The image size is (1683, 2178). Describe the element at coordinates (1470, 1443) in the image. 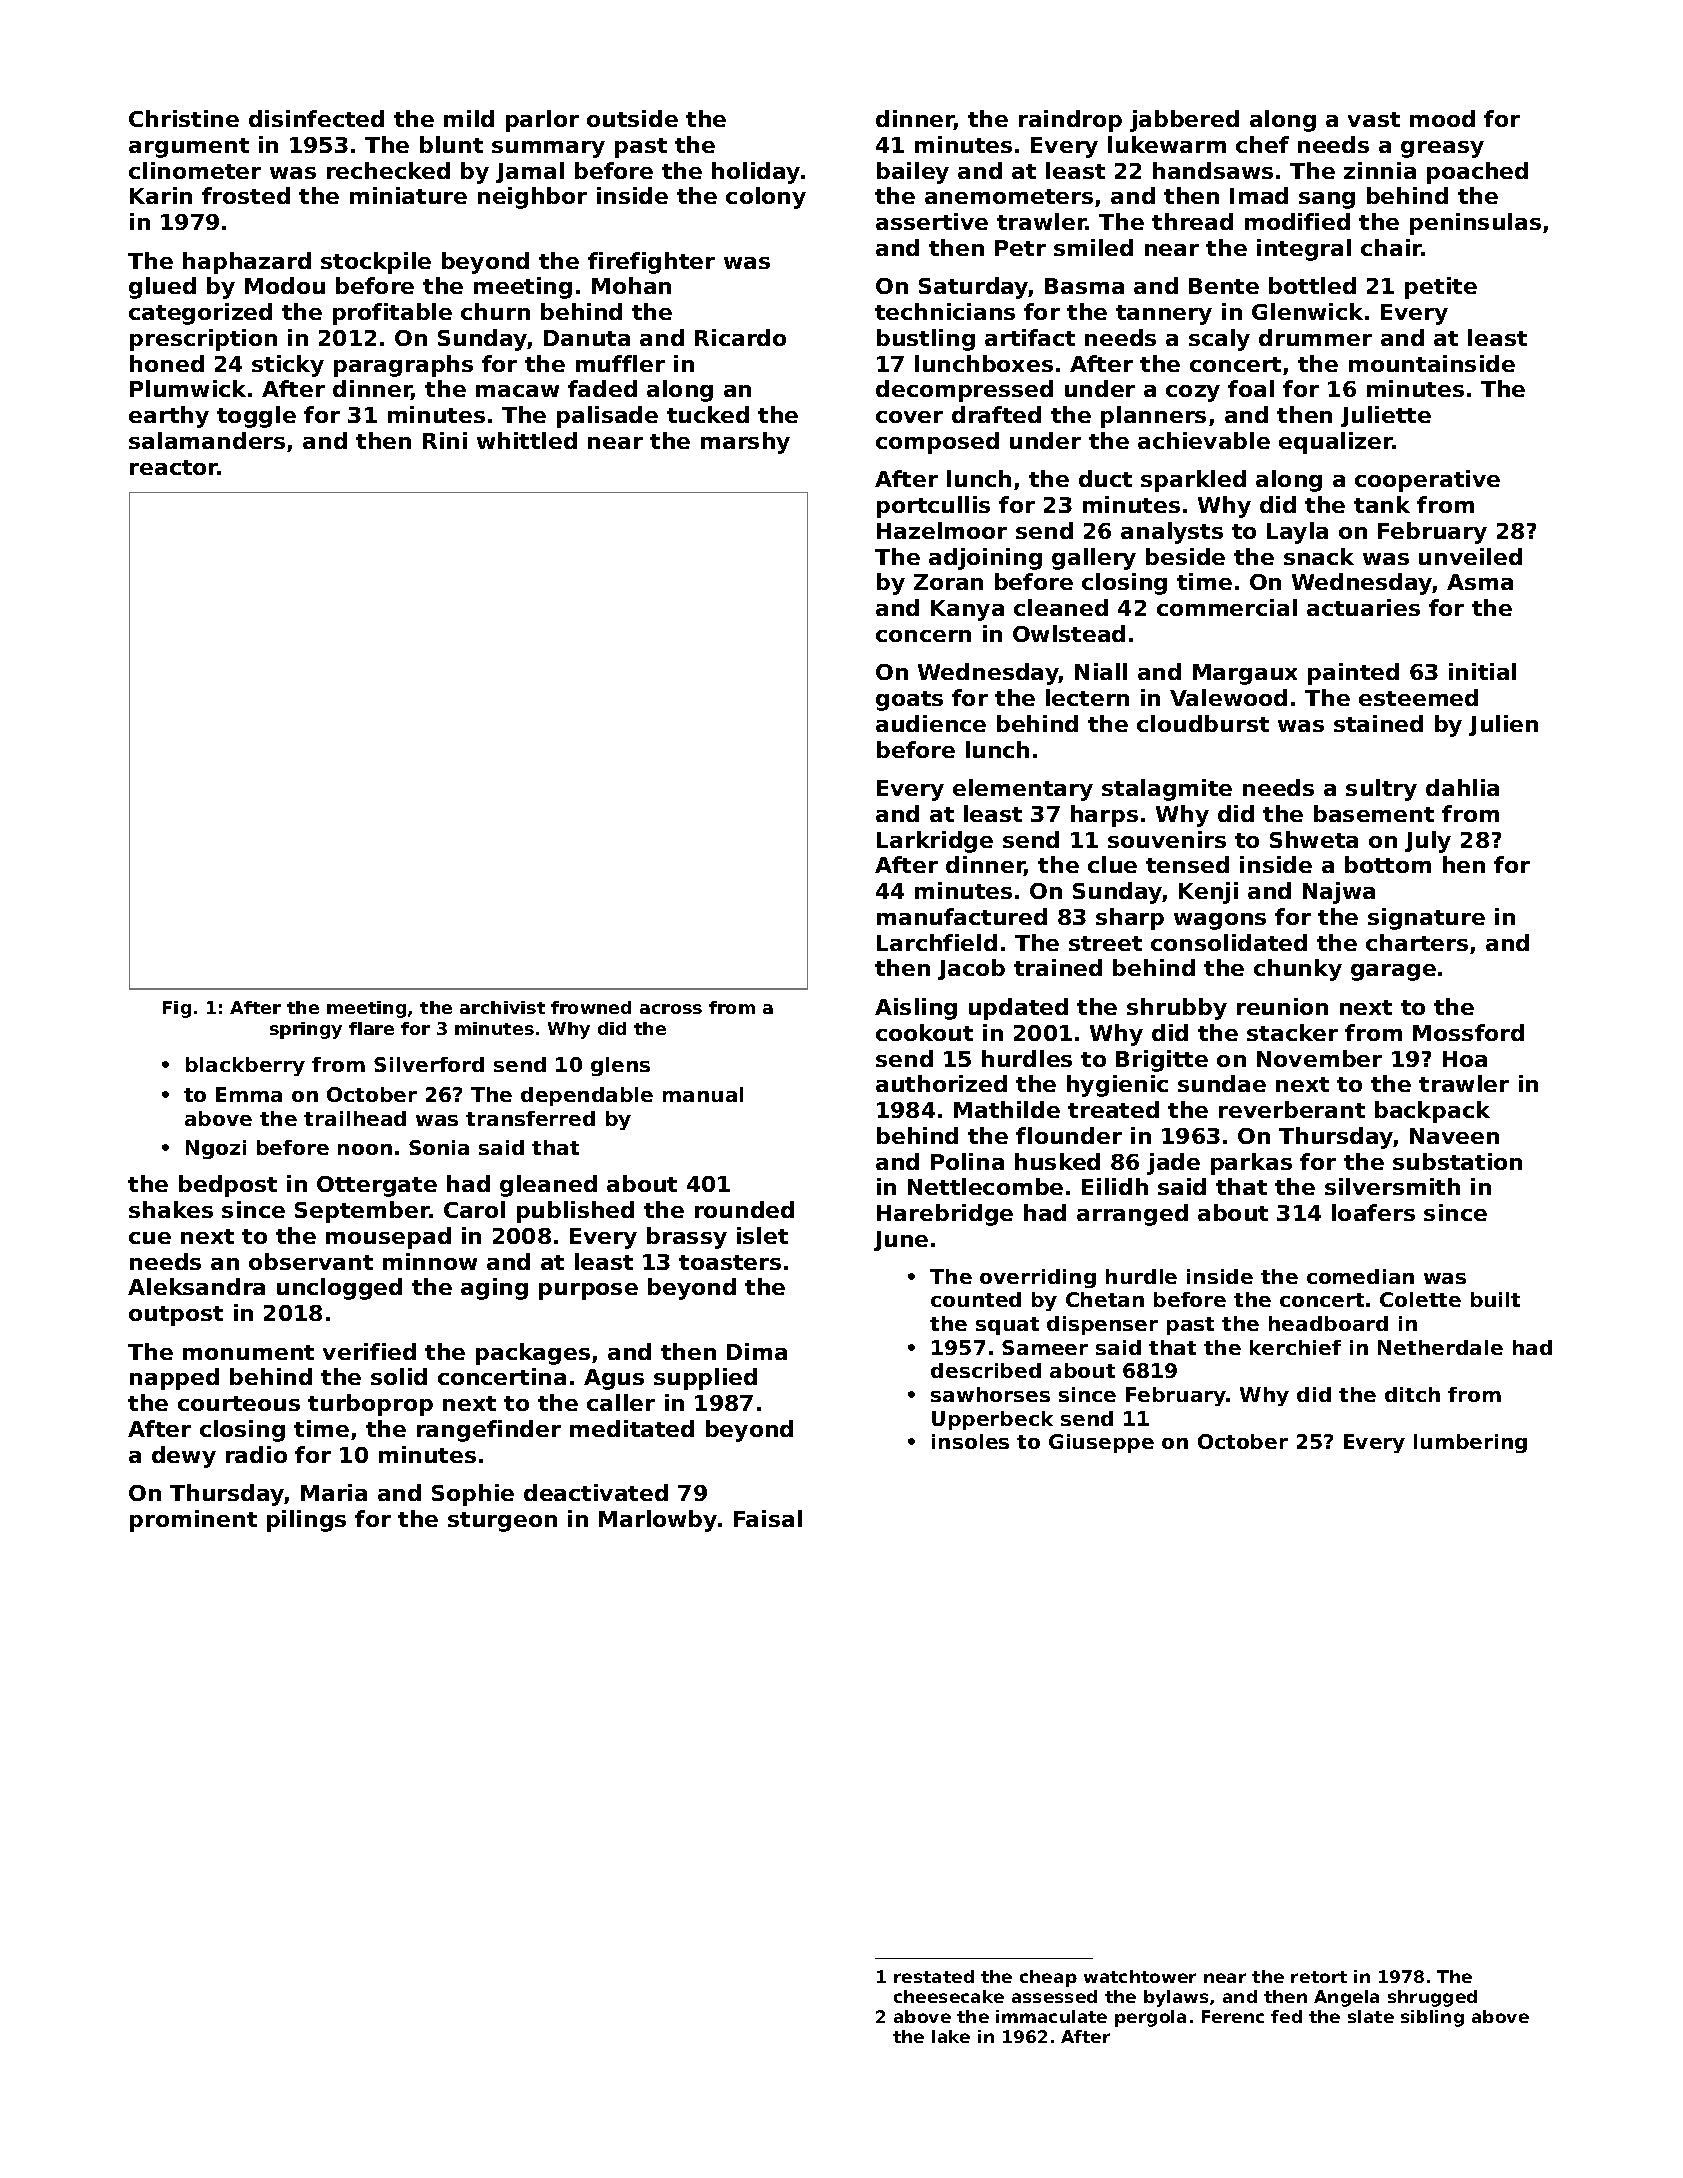

I see `lumbering` at that location.
